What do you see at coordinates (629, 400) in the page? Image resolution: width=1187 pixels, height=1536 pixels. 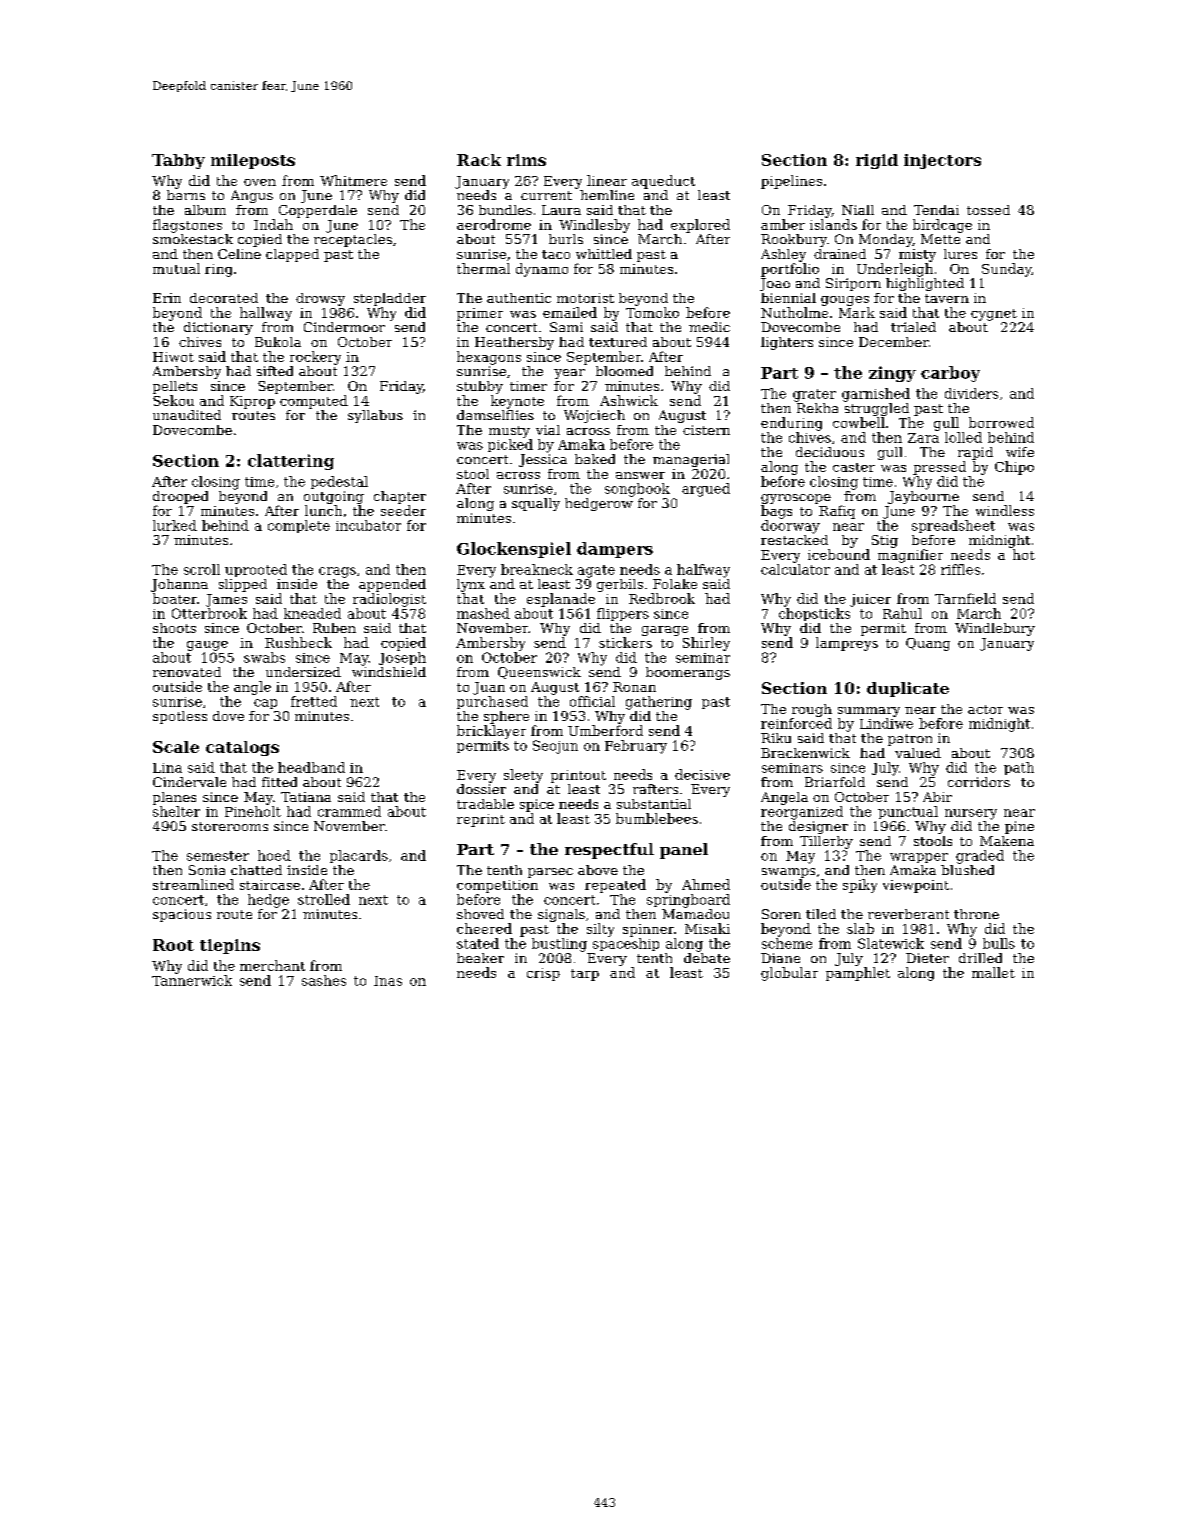 I see `Ashwick` at bounding box center [629, 400].
